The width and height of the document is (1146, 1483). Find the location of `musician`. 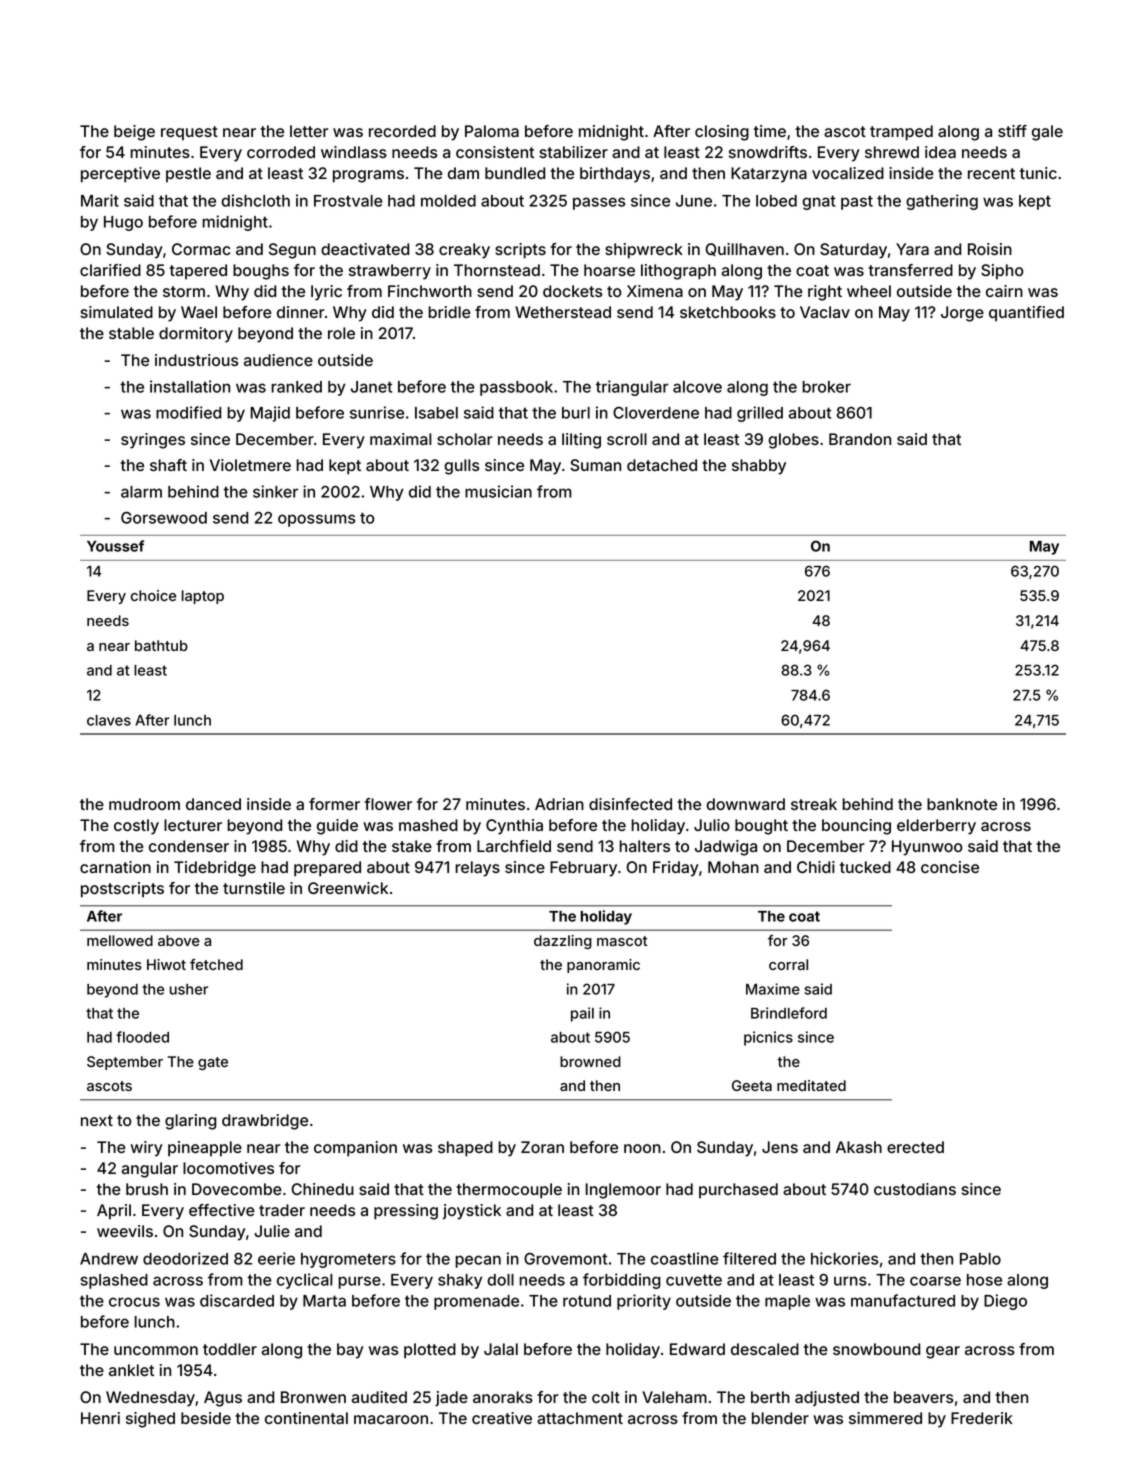

musician is located at coordinates (498, 491).
